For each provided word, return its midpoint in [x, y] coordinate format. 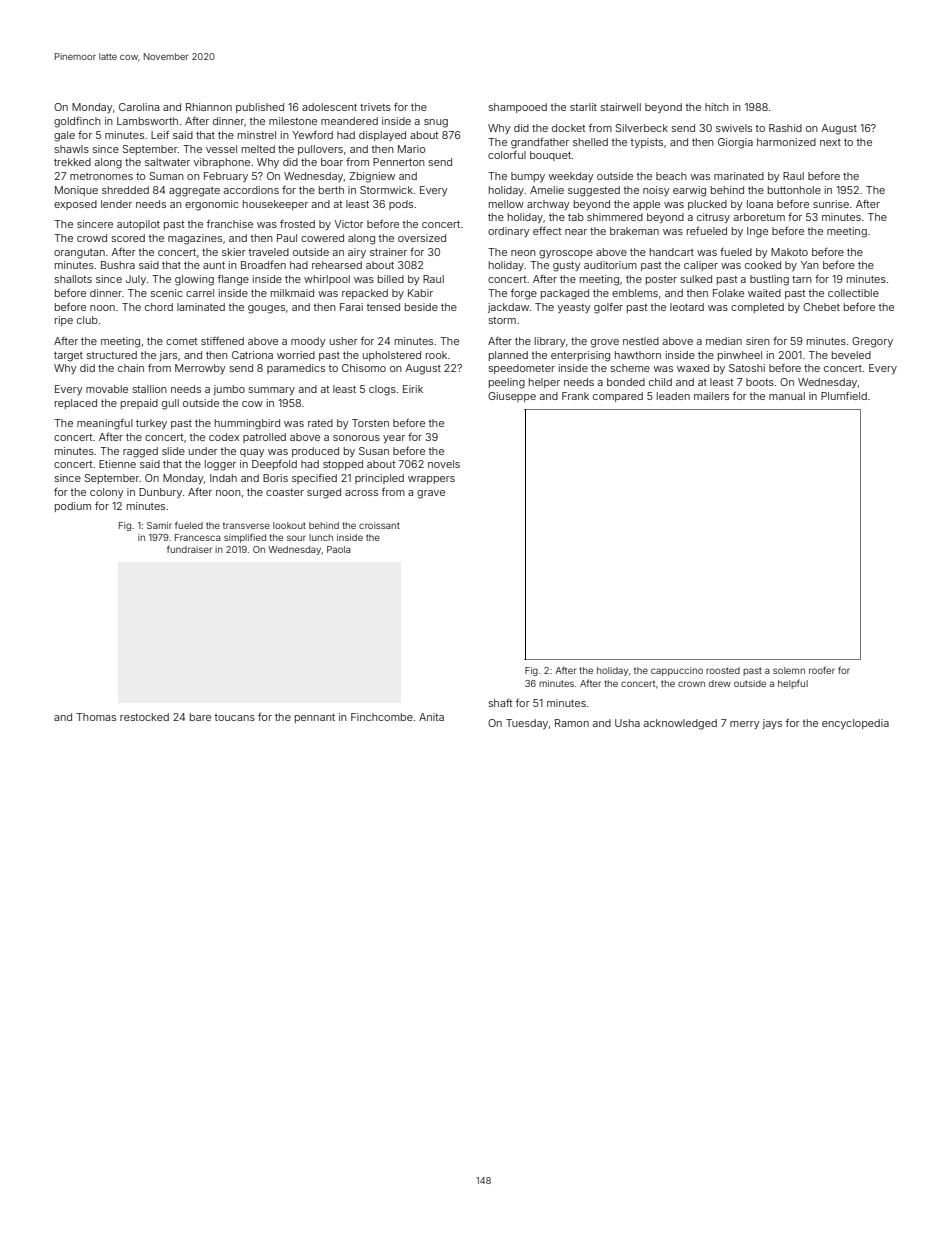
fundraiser [189, 549]
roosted [723, 670]
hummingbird [247, 424]
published [260, 108]
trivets [375, 107]
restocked [144, 717]
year [394, 439]
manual [787, 396]
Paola [339, 549]
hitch [717, 107]
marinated [739, 176]
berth [331, 190]
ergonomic [212, 205]
